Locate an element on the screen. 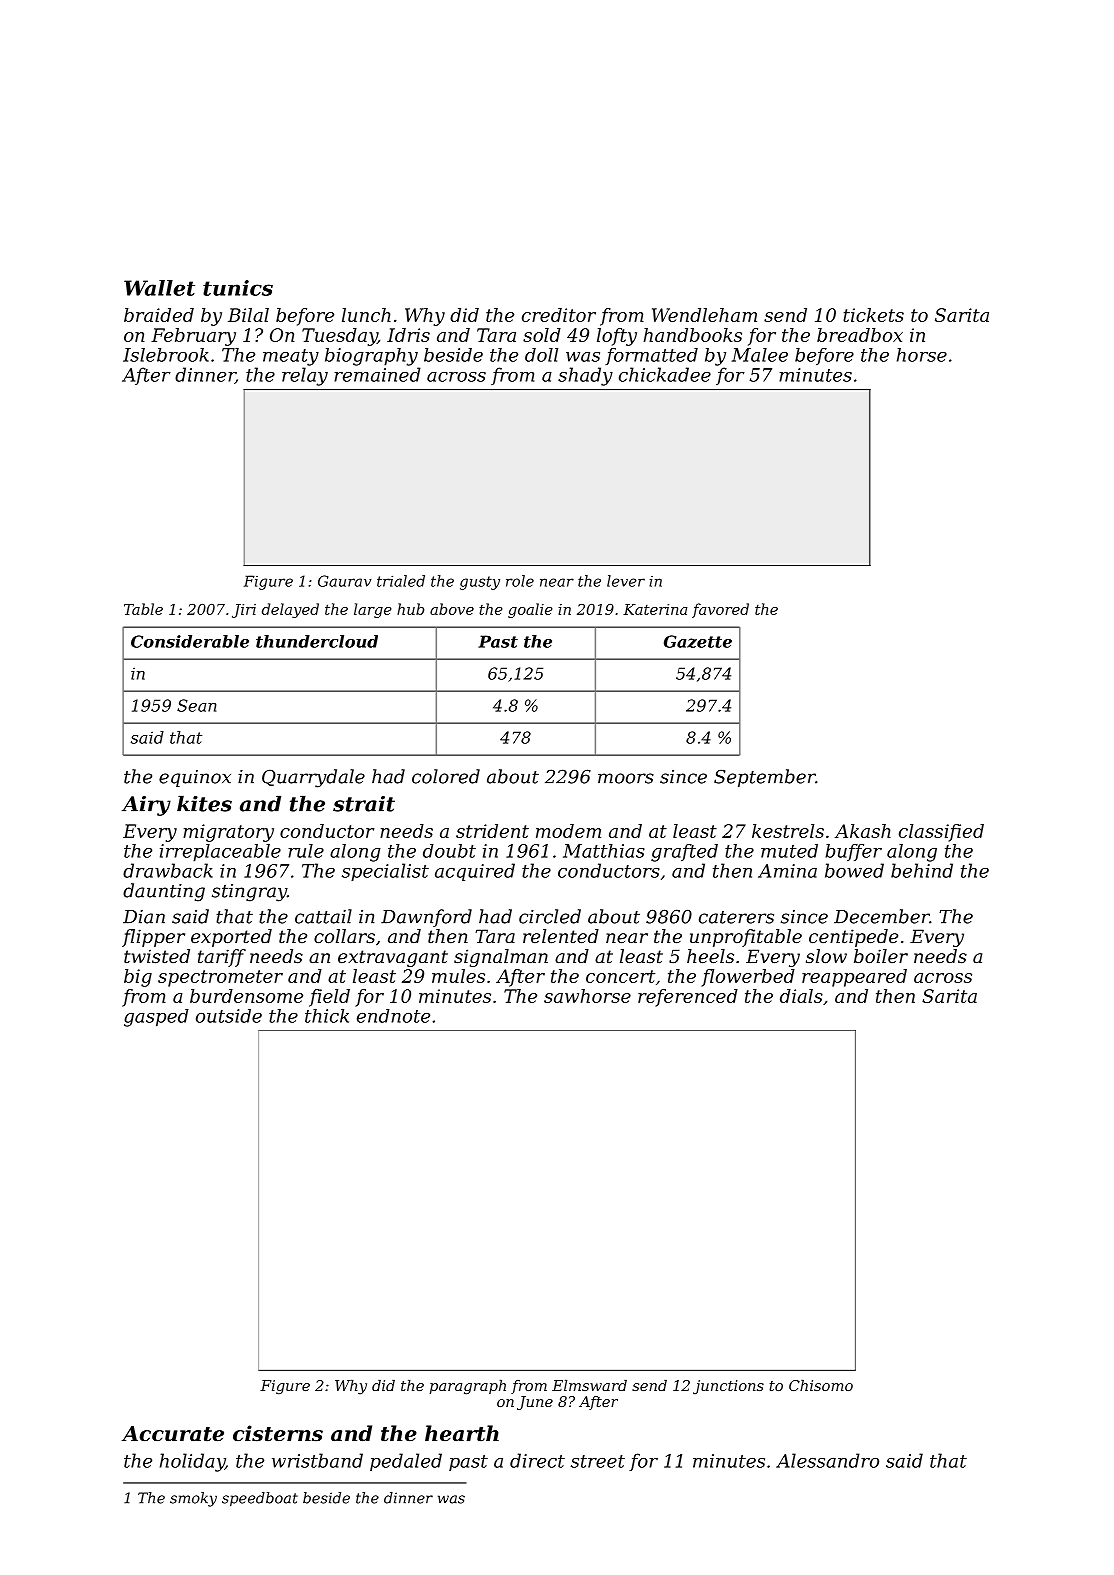  Wallet is located at coordinates (159, 288).
